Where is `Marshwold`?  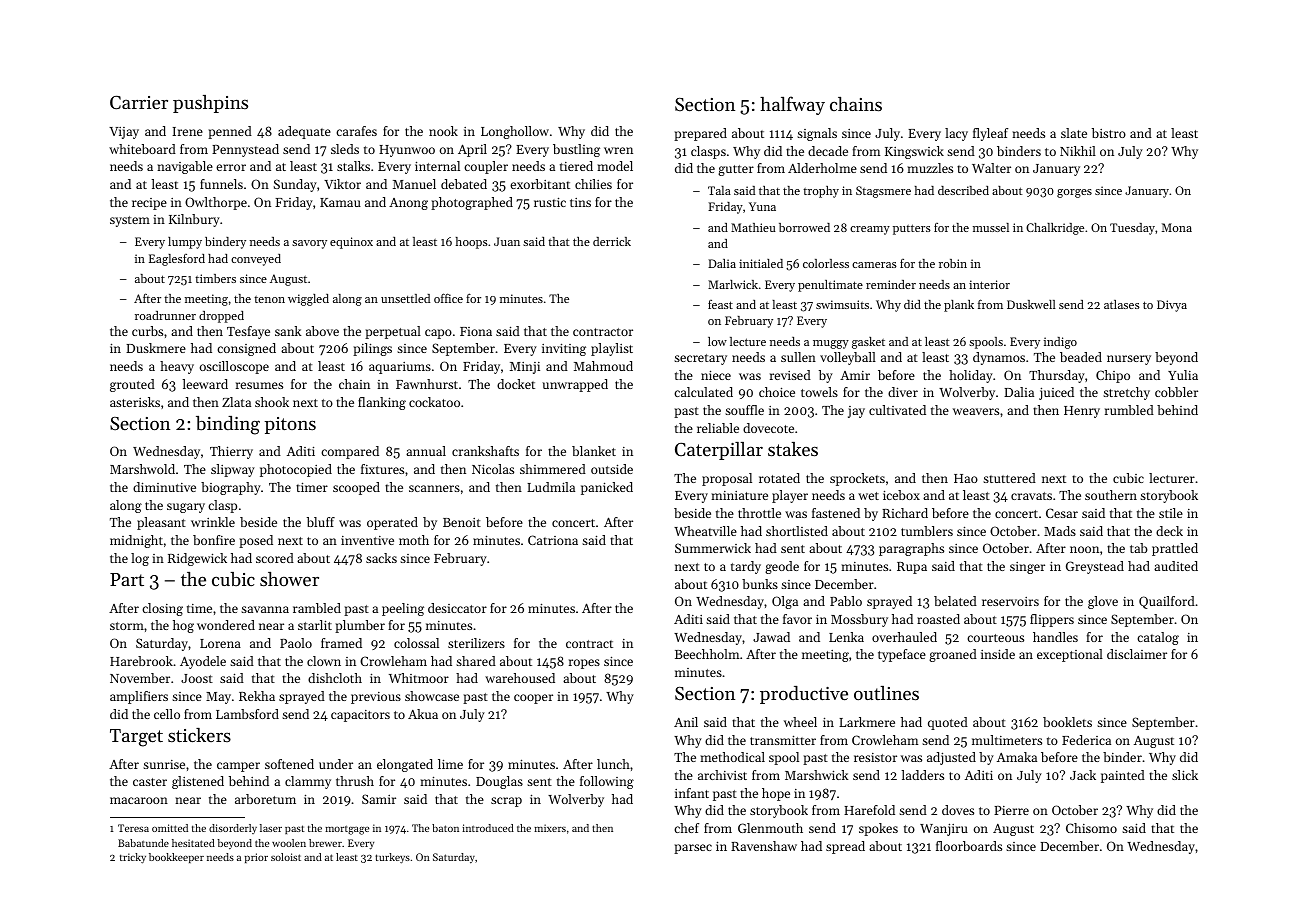 Marshwold is located at coordinates (142, 469).
